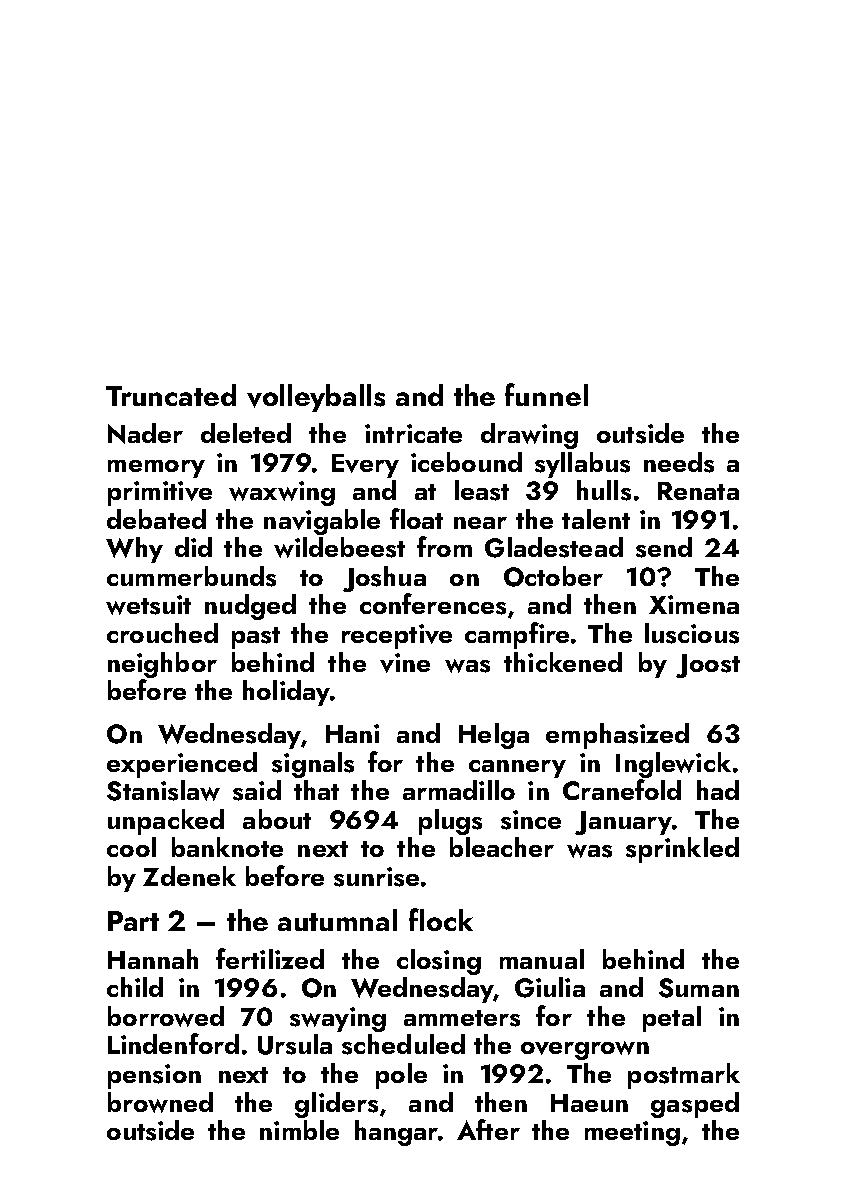  What do you see at coordinates (531, 820) in the screenshot?
I see `since` at bounding box center [531, 820].
